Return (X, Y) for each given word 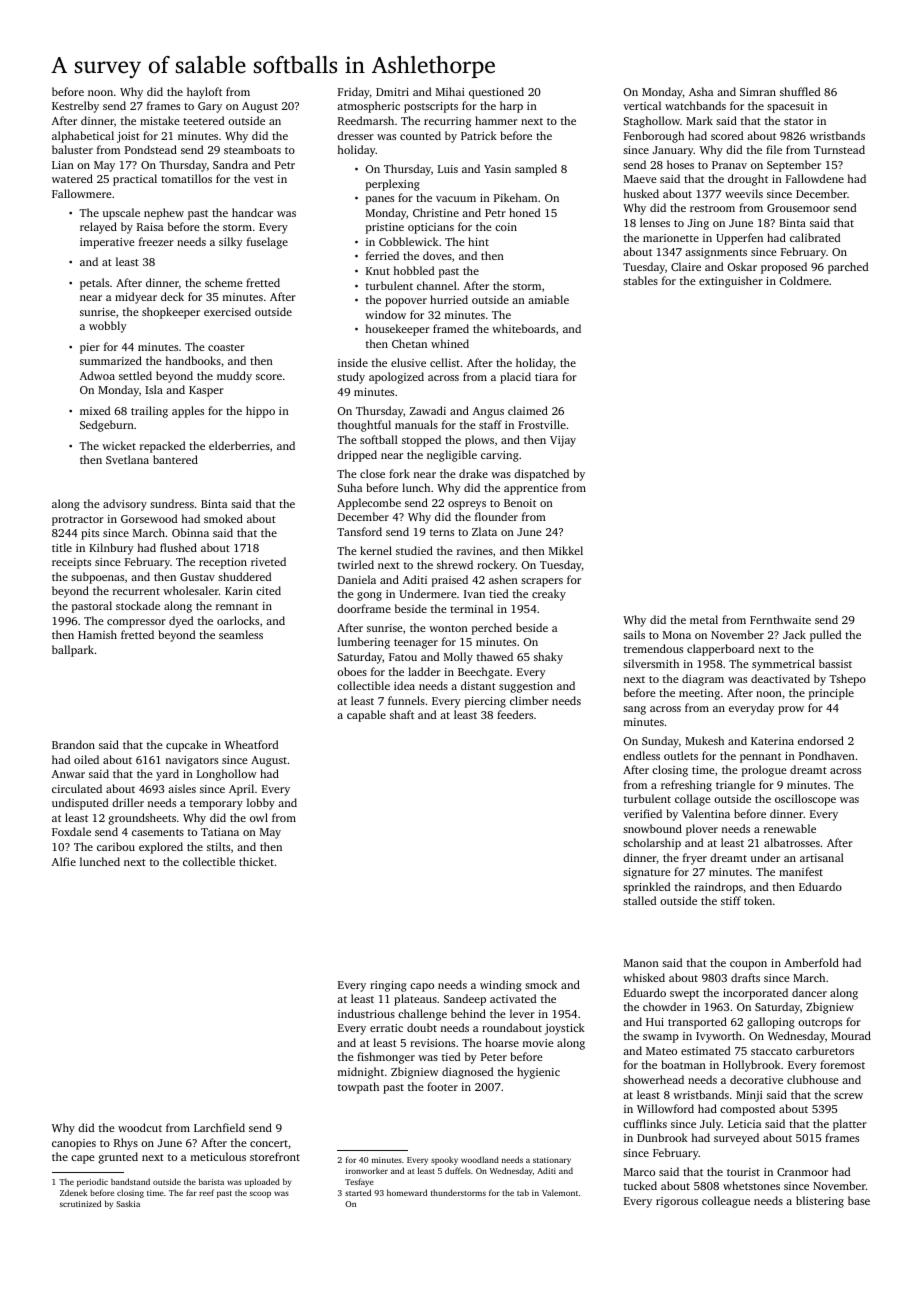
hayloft (204, 93)
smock (541, 984)
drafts (745, 977)
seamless (241, 634)
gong (369, 596)
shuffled (800, 91)
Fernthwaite (780, 619)
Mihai (450, 91)
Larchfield (219, 1127)
